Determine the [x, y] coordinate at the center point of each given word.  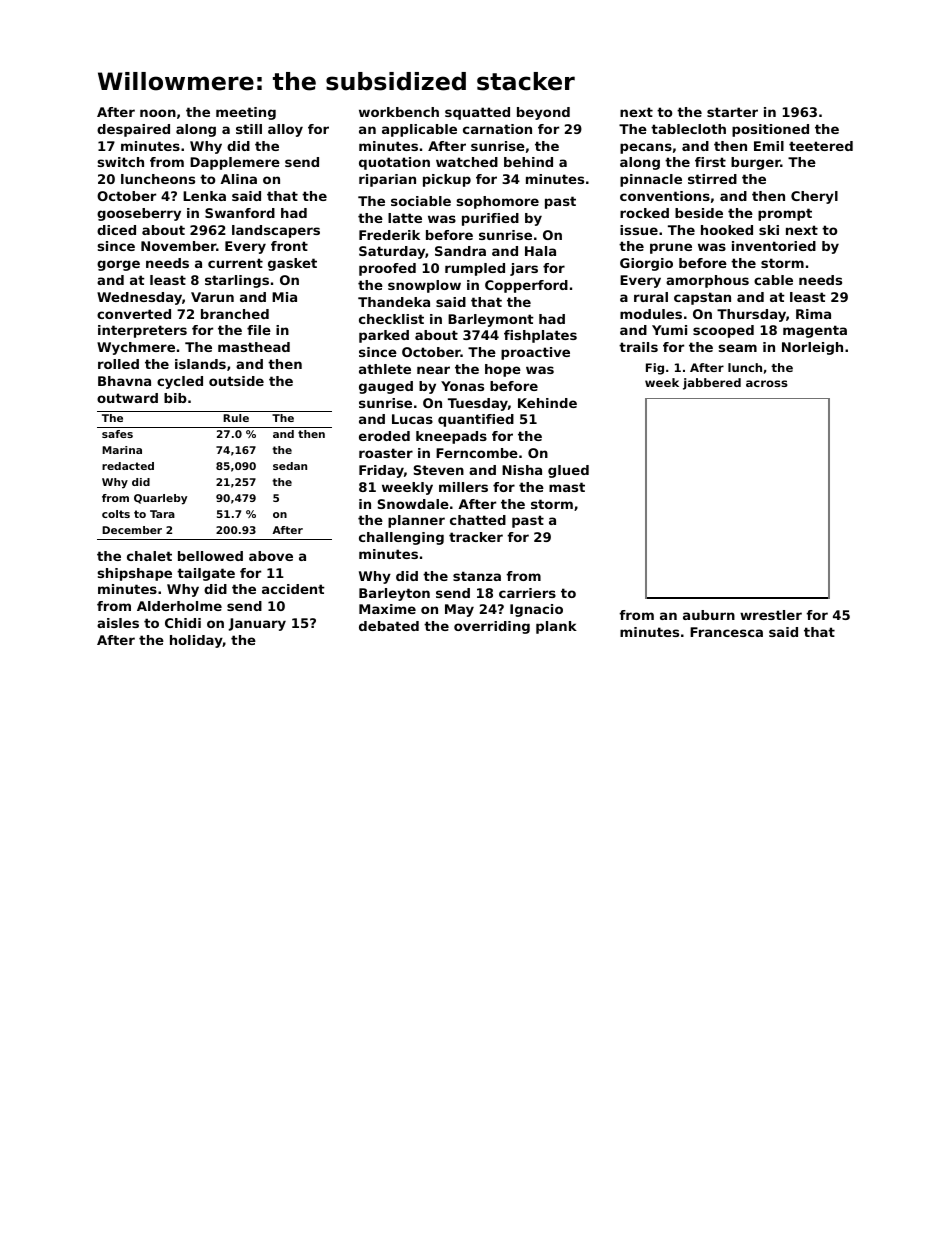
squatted [477, 113]
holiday [196, 641]
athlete [385, 369]
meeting [246, 113]
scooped [723, 331]
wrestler [771, 615]
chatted [478, 520]
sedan [290, 466]
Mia [284, 297]
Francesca [726, 632]
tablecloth [688, 129]
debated [389, 626]
